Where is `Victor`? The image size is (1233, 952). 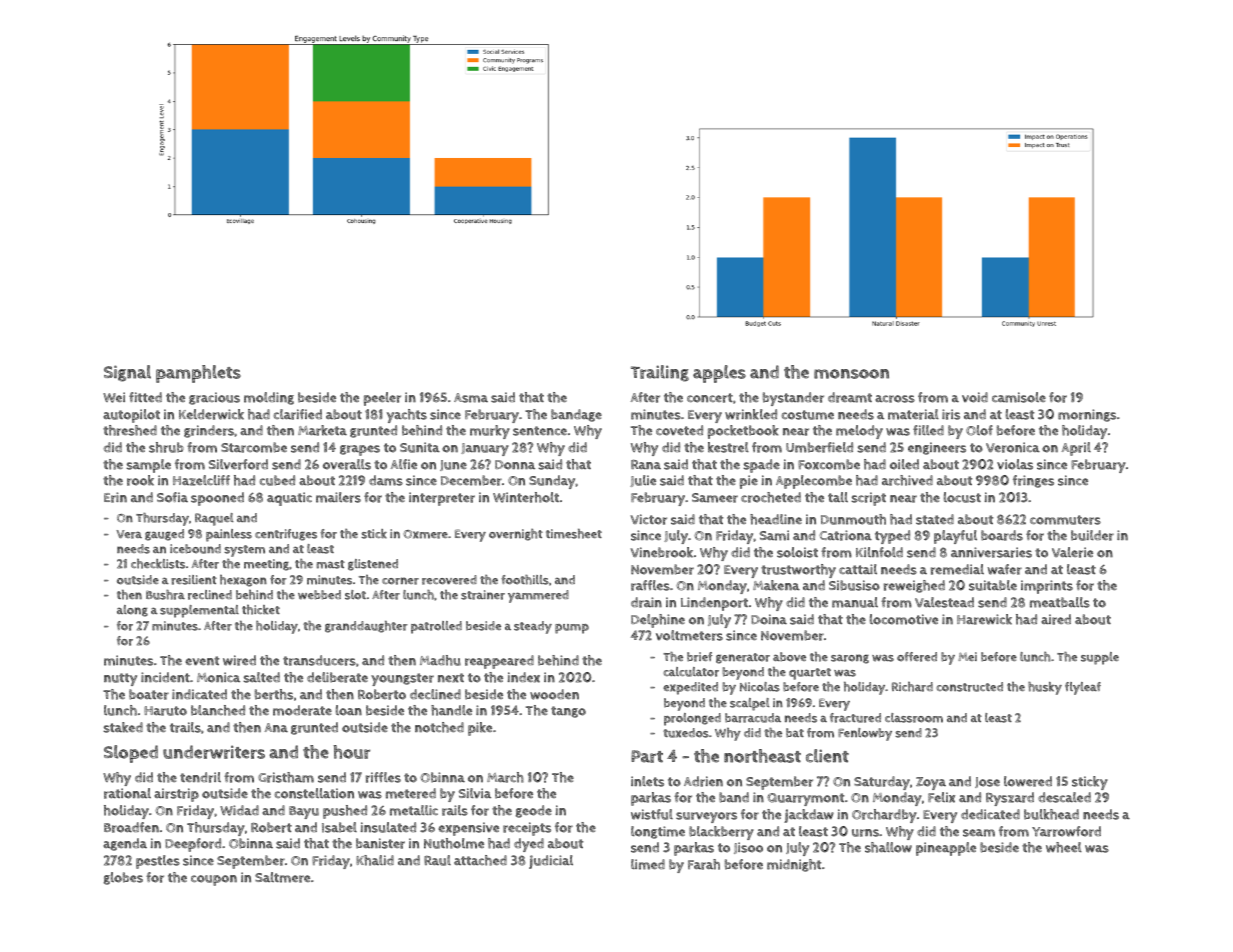 Victor is located at coordinates (648, 519).
